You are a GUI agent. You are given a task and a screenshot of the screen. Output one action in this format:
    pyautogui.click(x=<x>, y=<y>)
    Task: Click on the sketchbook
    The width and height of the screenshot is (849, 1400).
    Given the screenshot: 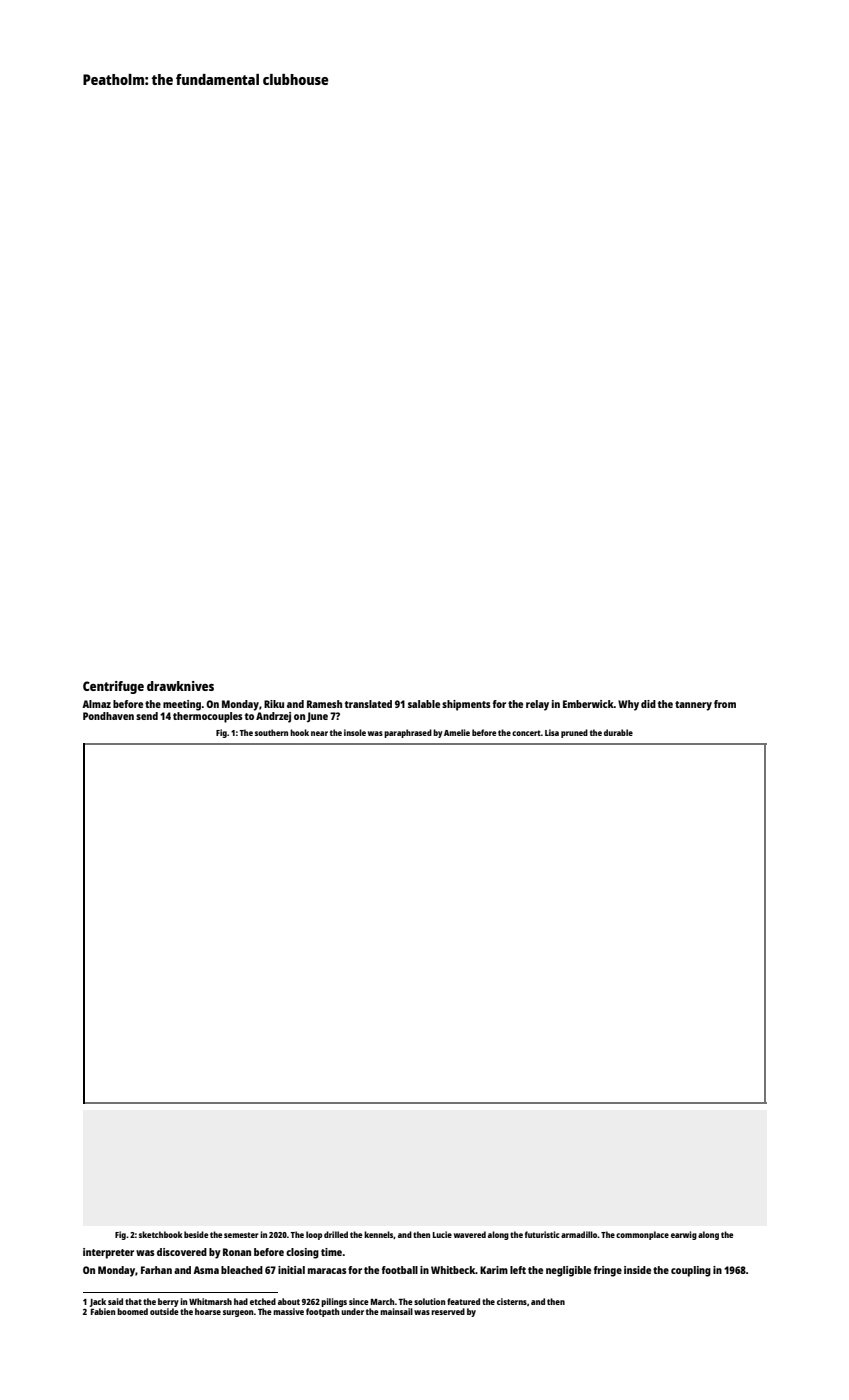 What is the action you would take?
    pyautogui.click(x=161, y=1234)
